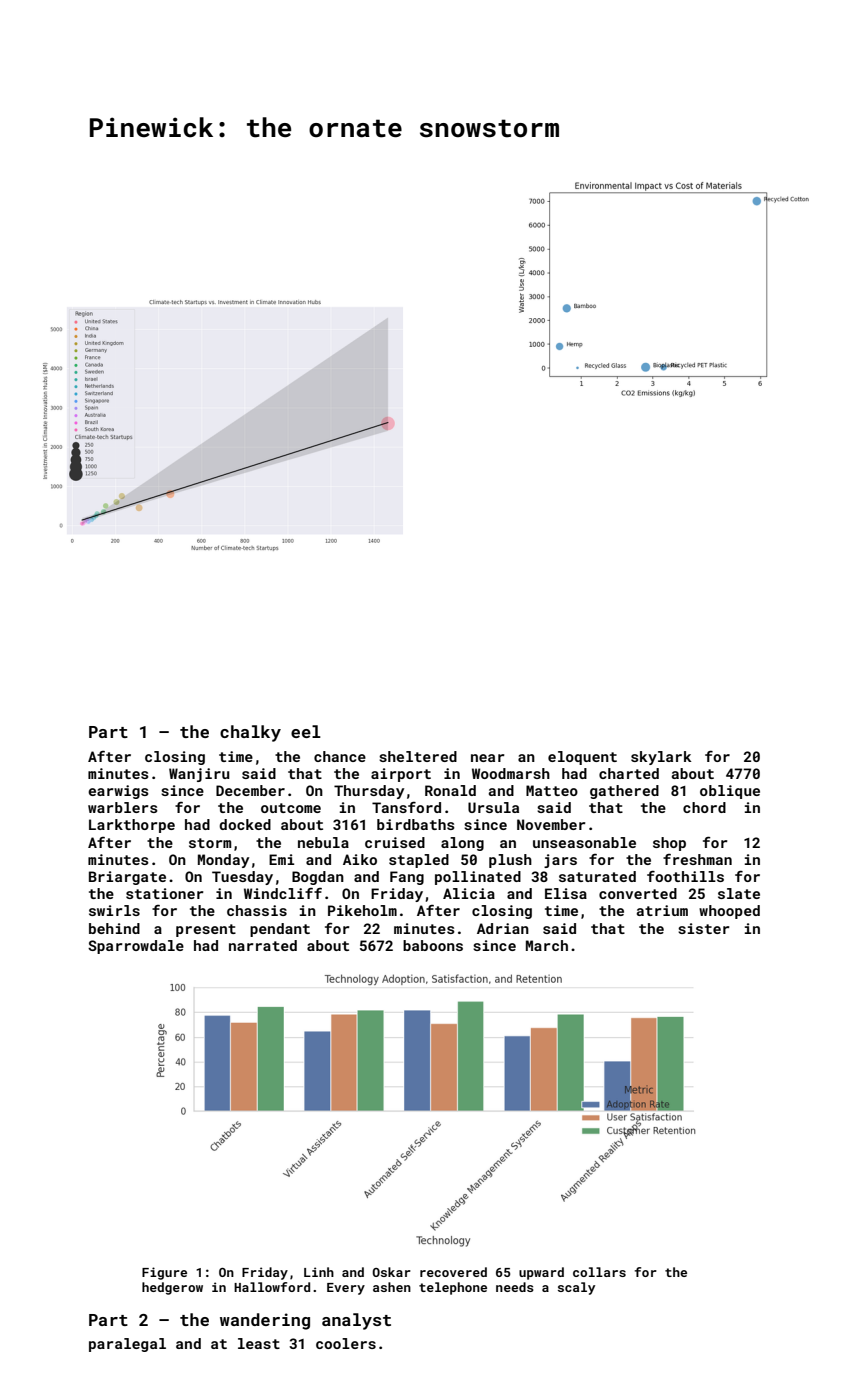  Describe the element at coordinates (245, 824) in the screenshot. I see `docked` at that location.
